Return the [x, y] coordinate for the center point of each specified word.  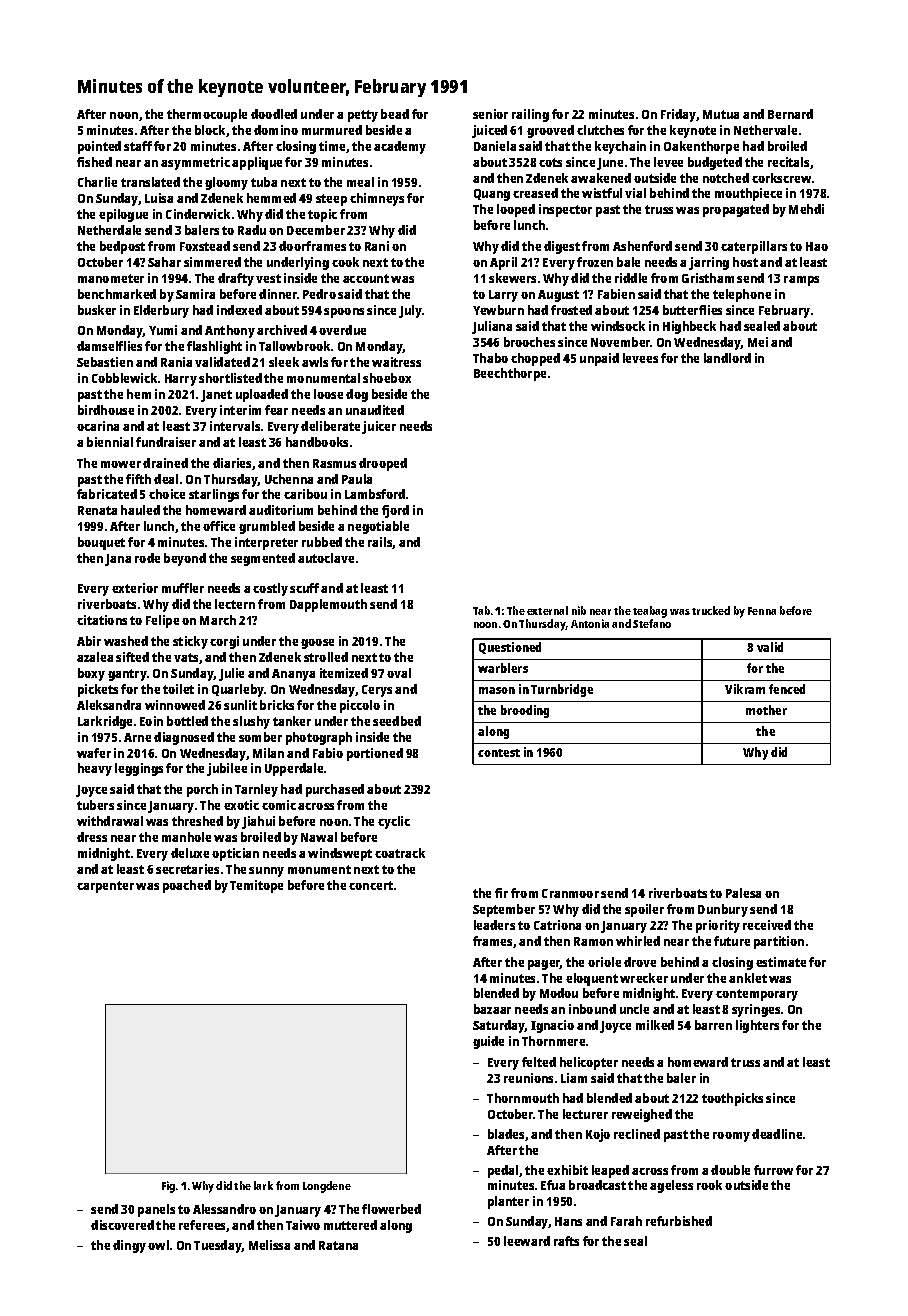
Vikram [745, 689]
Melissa [269, 1245]
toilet [178, 689]
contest [499, 753]
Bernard [790, 114]
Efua [553, 1185]
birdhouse [106, 410]
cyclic [394, 822]
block [210, 130]
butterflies [692, 310]
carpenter [105, 887]
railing [530, 115]
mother [766, 710]
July [410, 311]
